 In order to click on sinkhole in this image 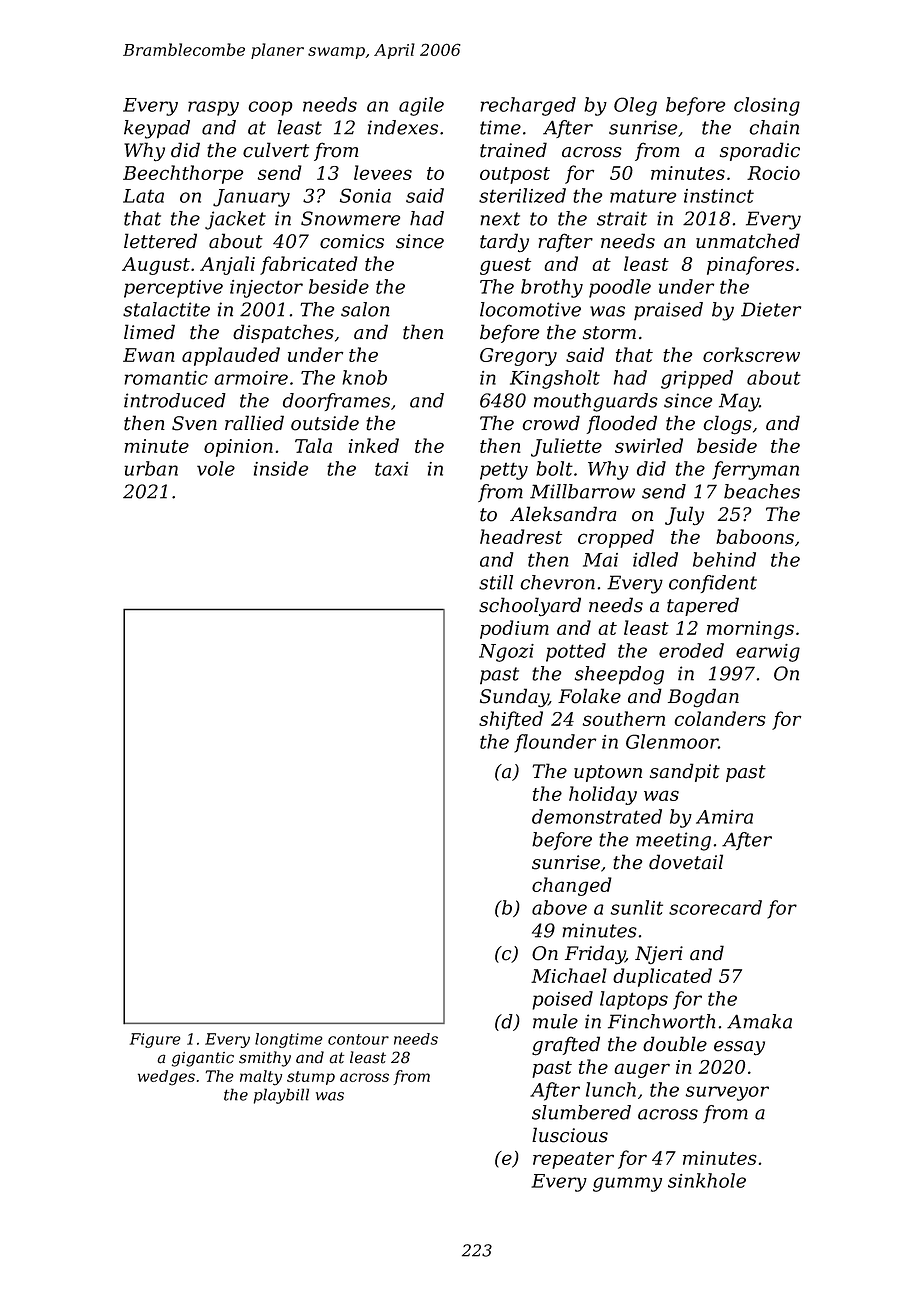, I will do `click(707, 1180)`.
